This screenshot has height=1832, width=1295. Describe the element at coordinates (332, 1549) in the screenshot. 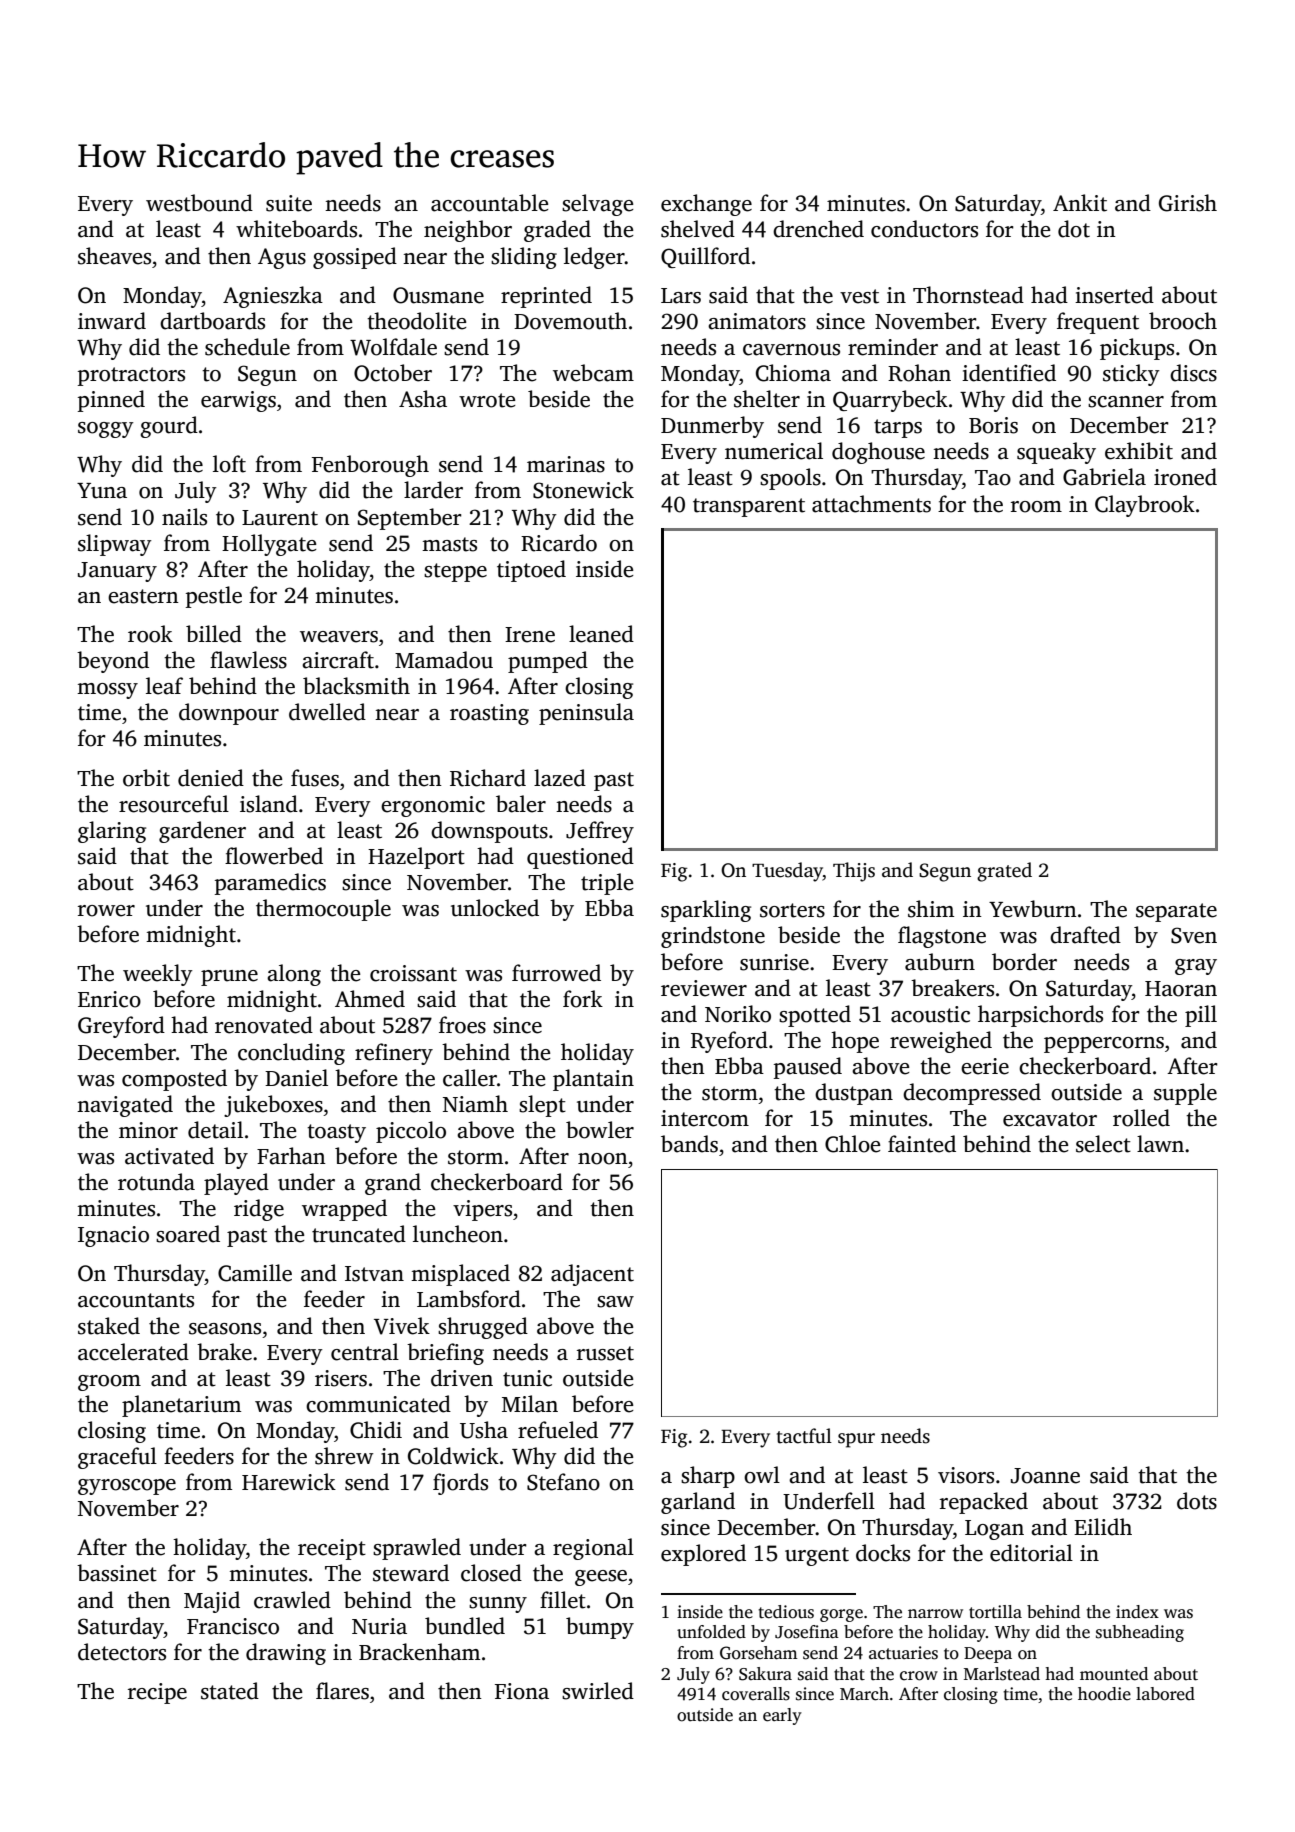

I see `receipt` at that location.
